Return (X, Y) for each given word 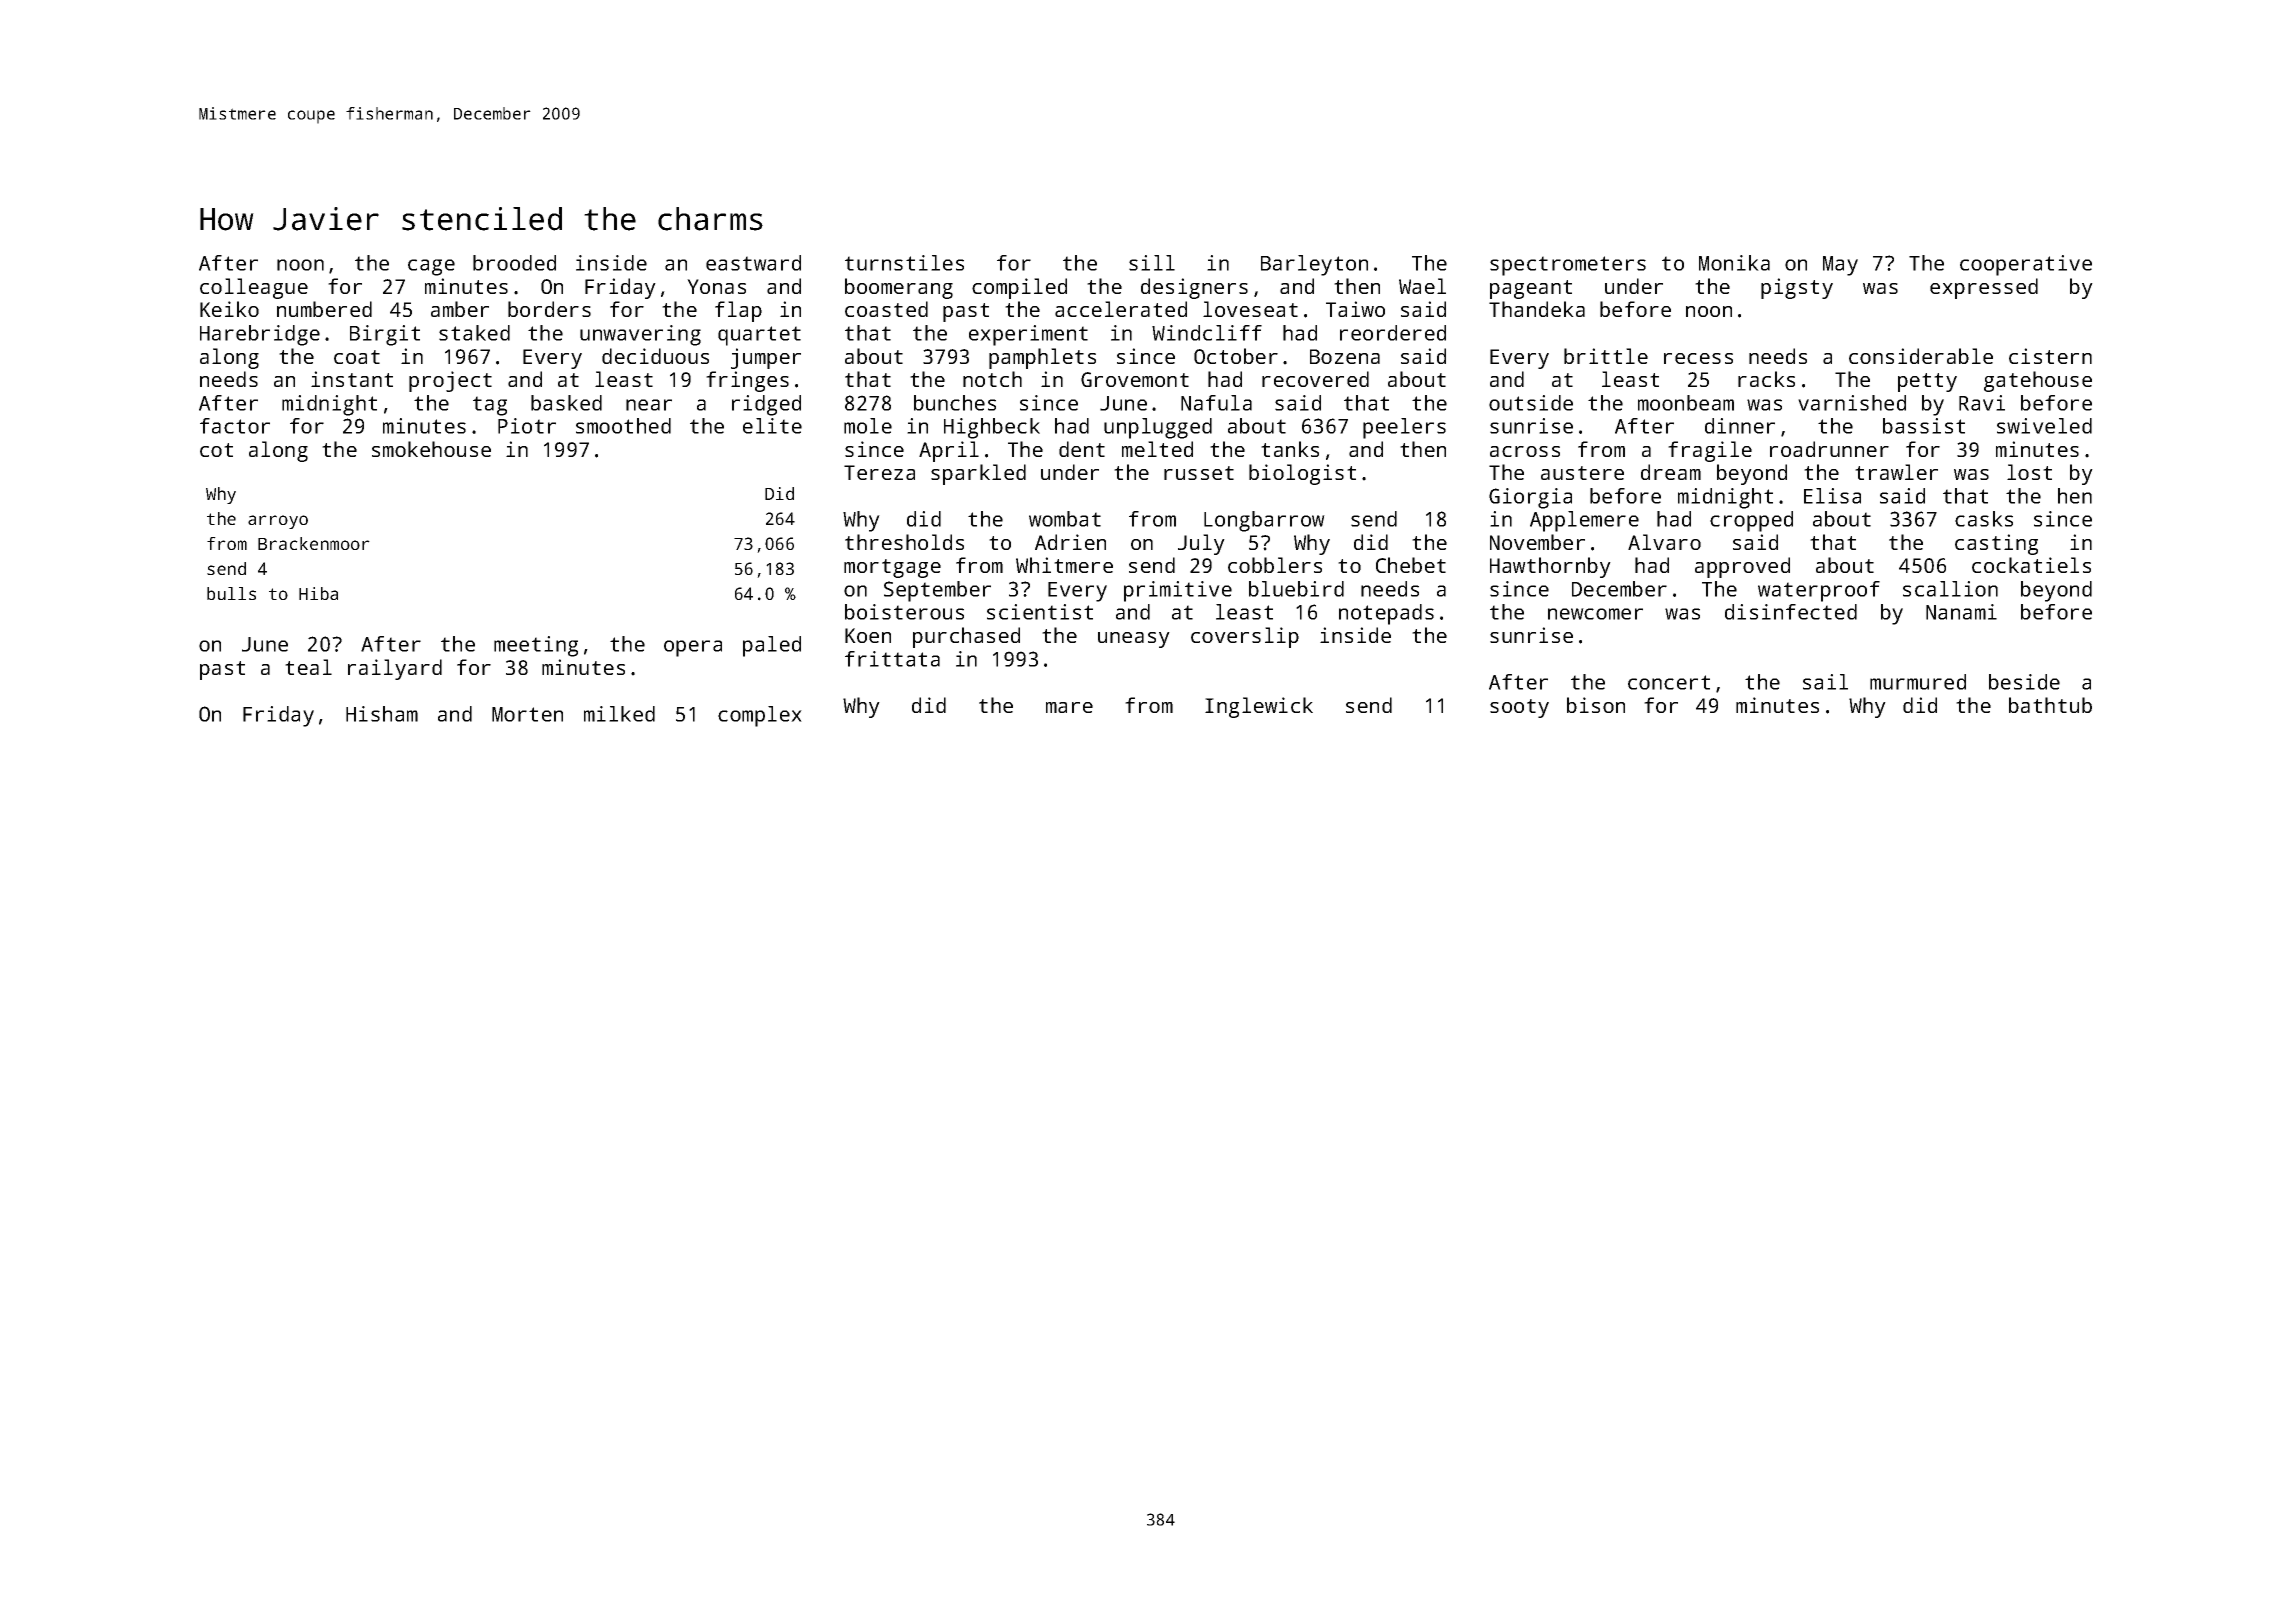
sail (1825, 682)
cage (431, 267)
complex (760, 716)
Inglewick (1259, 707)
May (1840, 266)
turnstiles (904, 263)
